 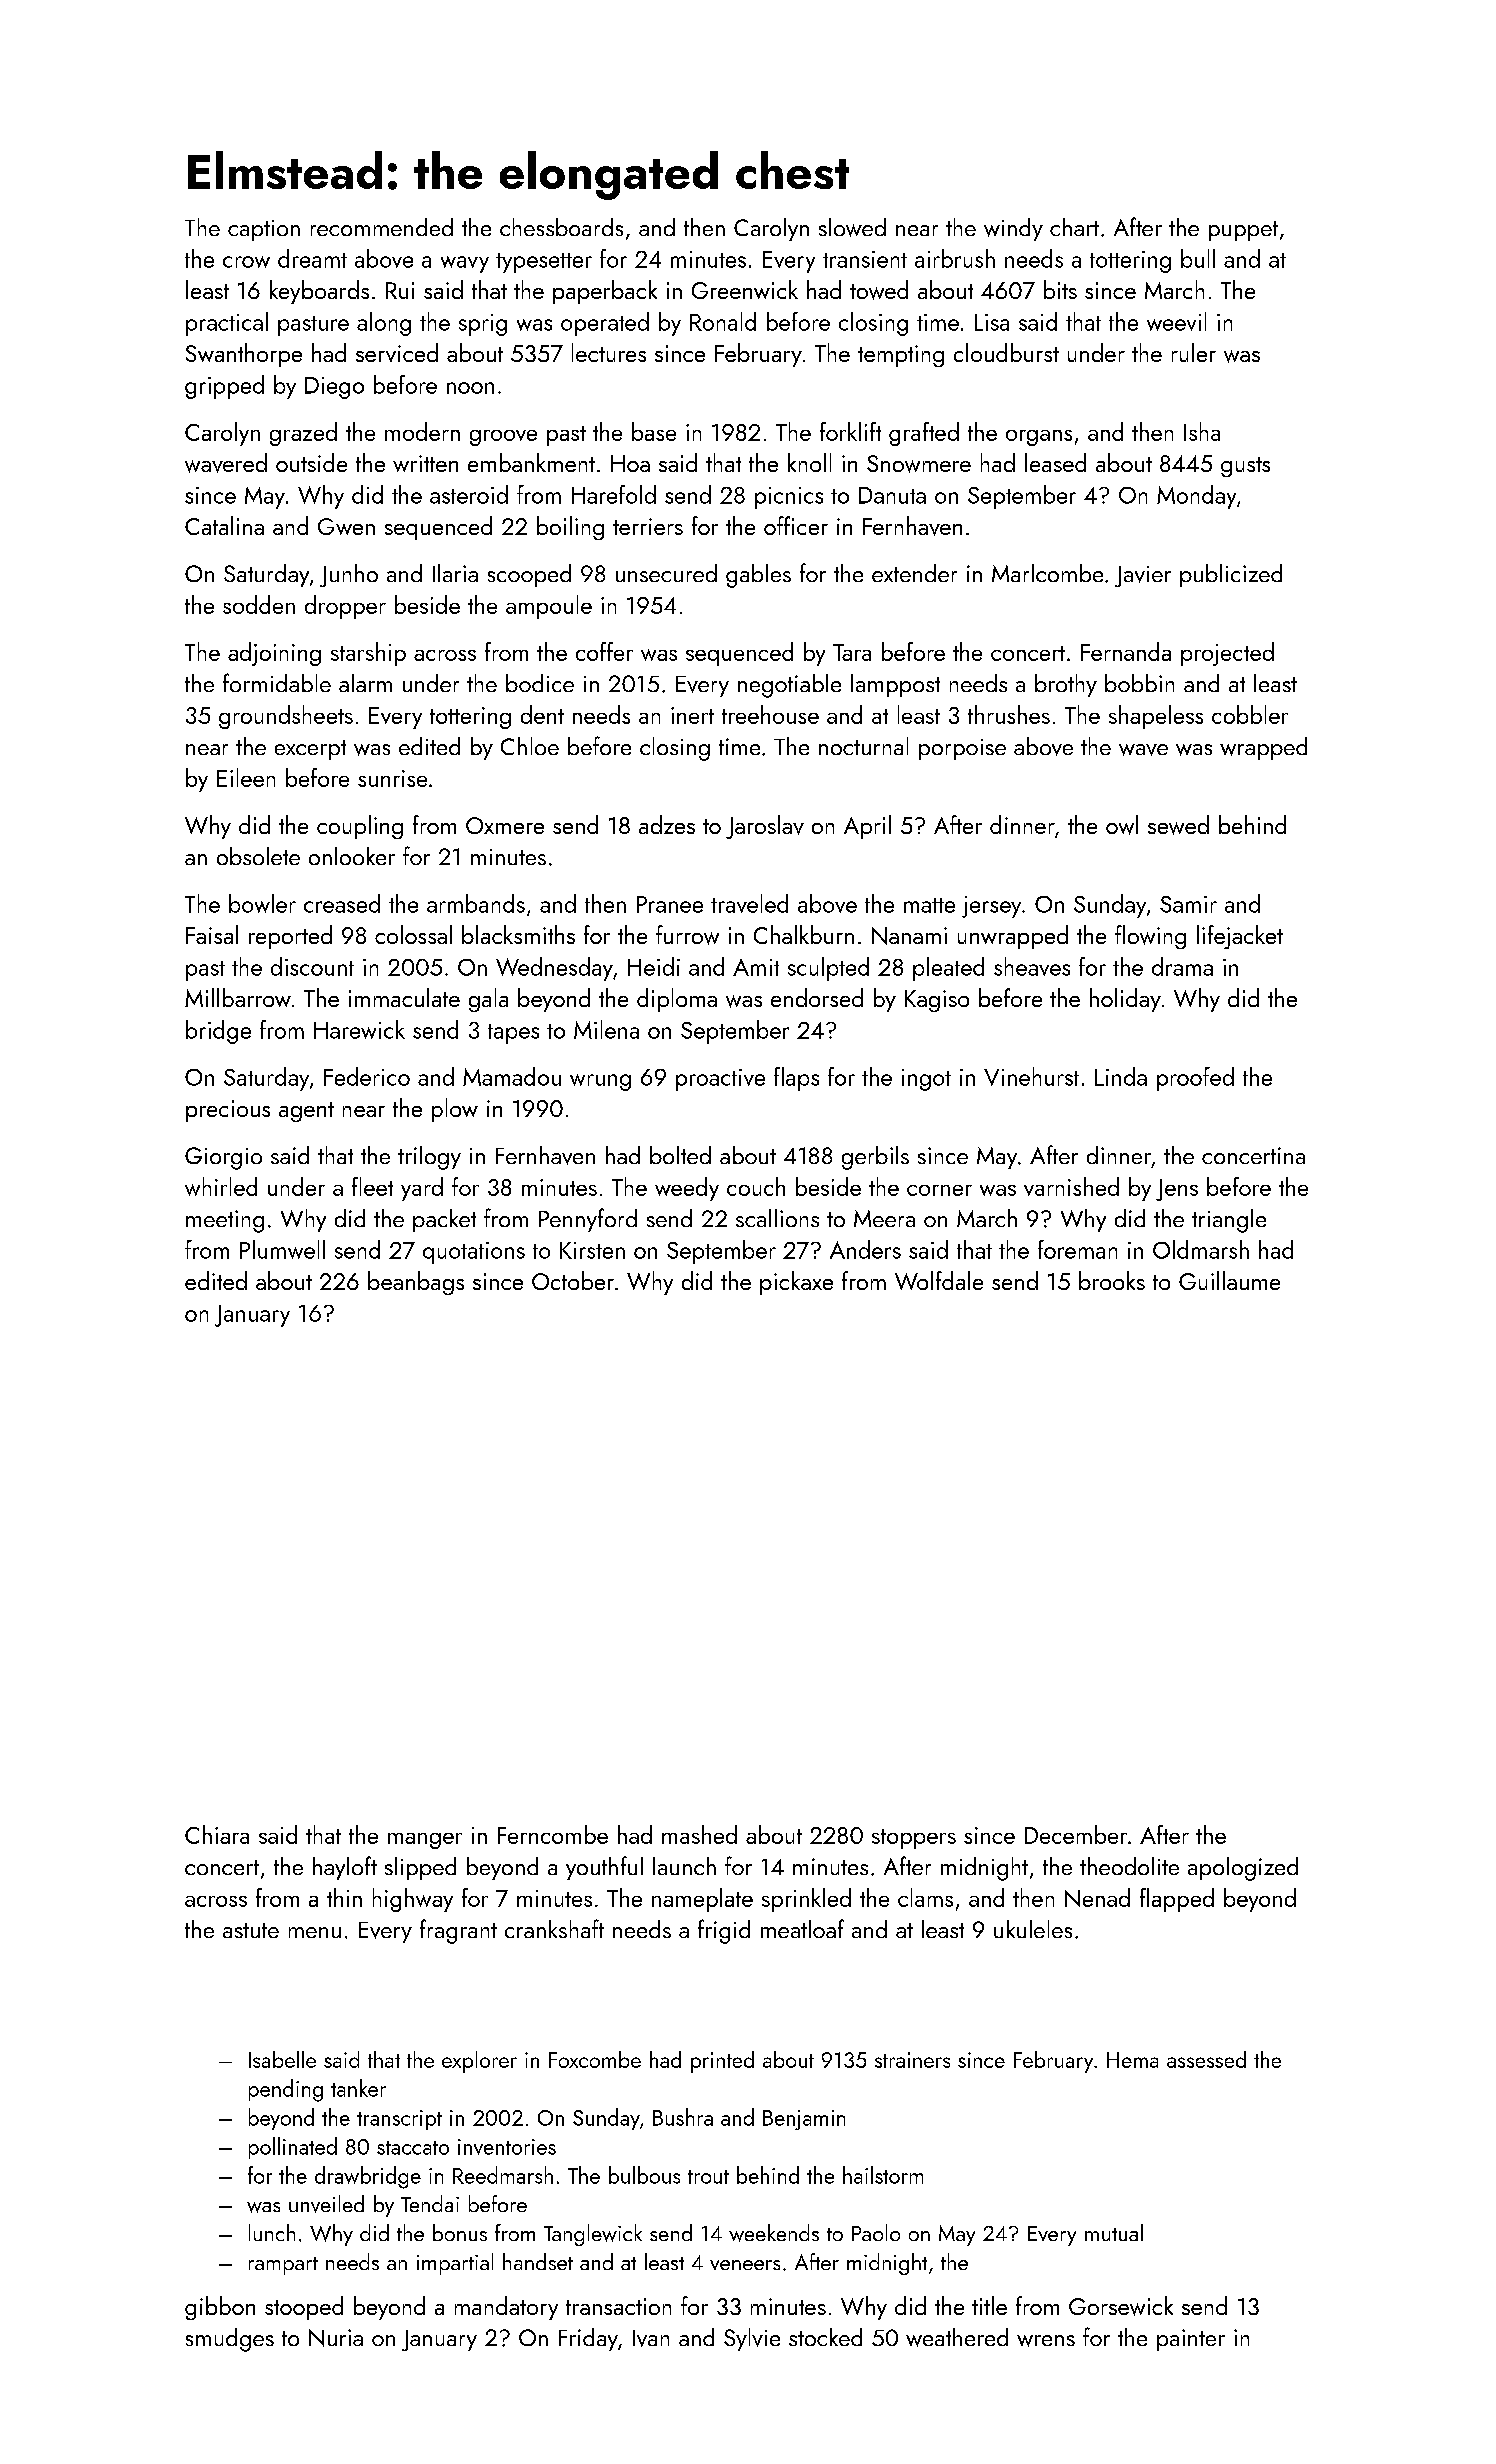 What do you see at coordinates (1229, 1280) in the page?
I see `Guillaume` at bounding box center [1229, 1280].
